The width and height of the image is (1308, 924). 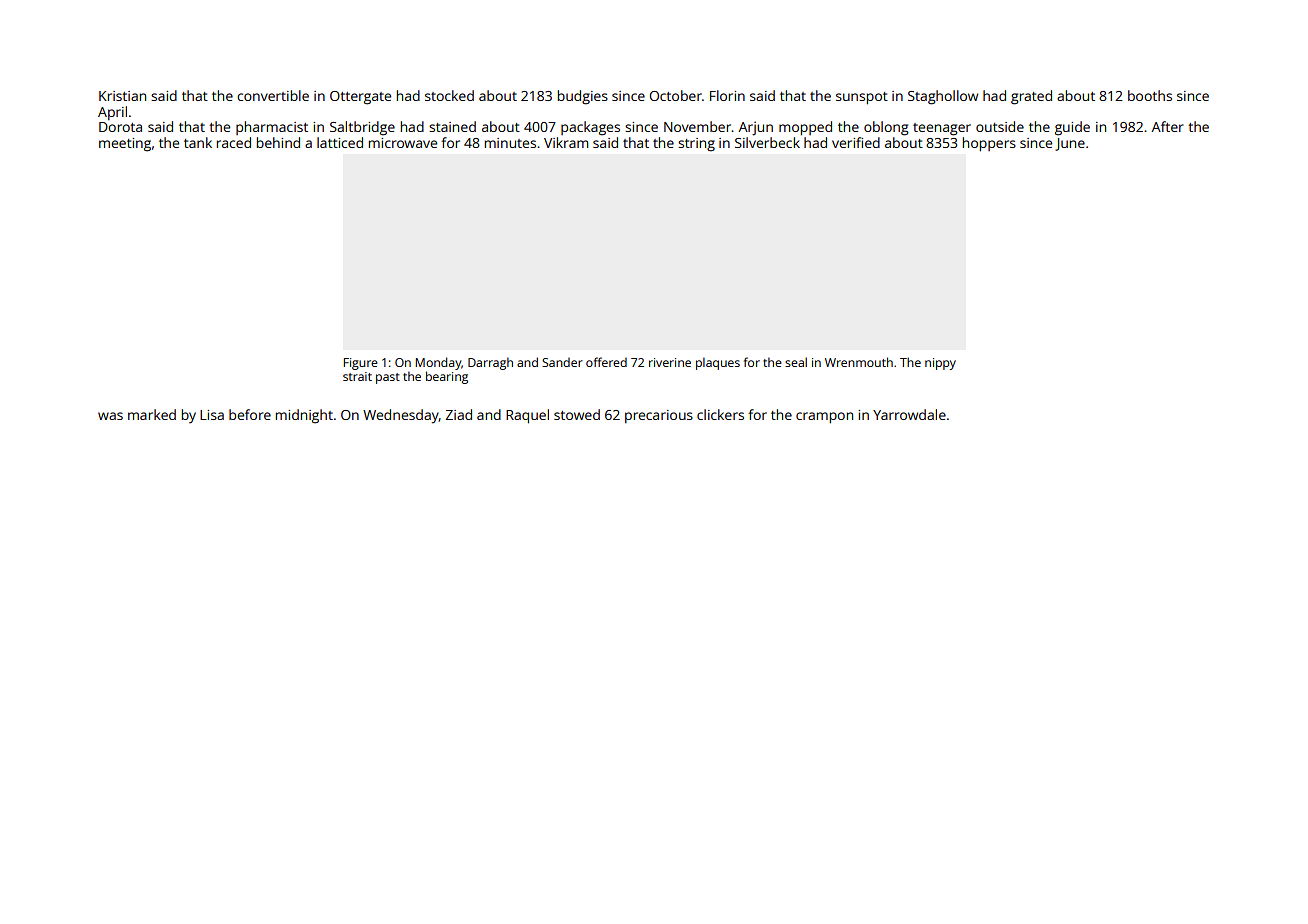 What do you see at coordinates (403, 143) in the image?
I see `microwave` at bounding box center [403, 143].
